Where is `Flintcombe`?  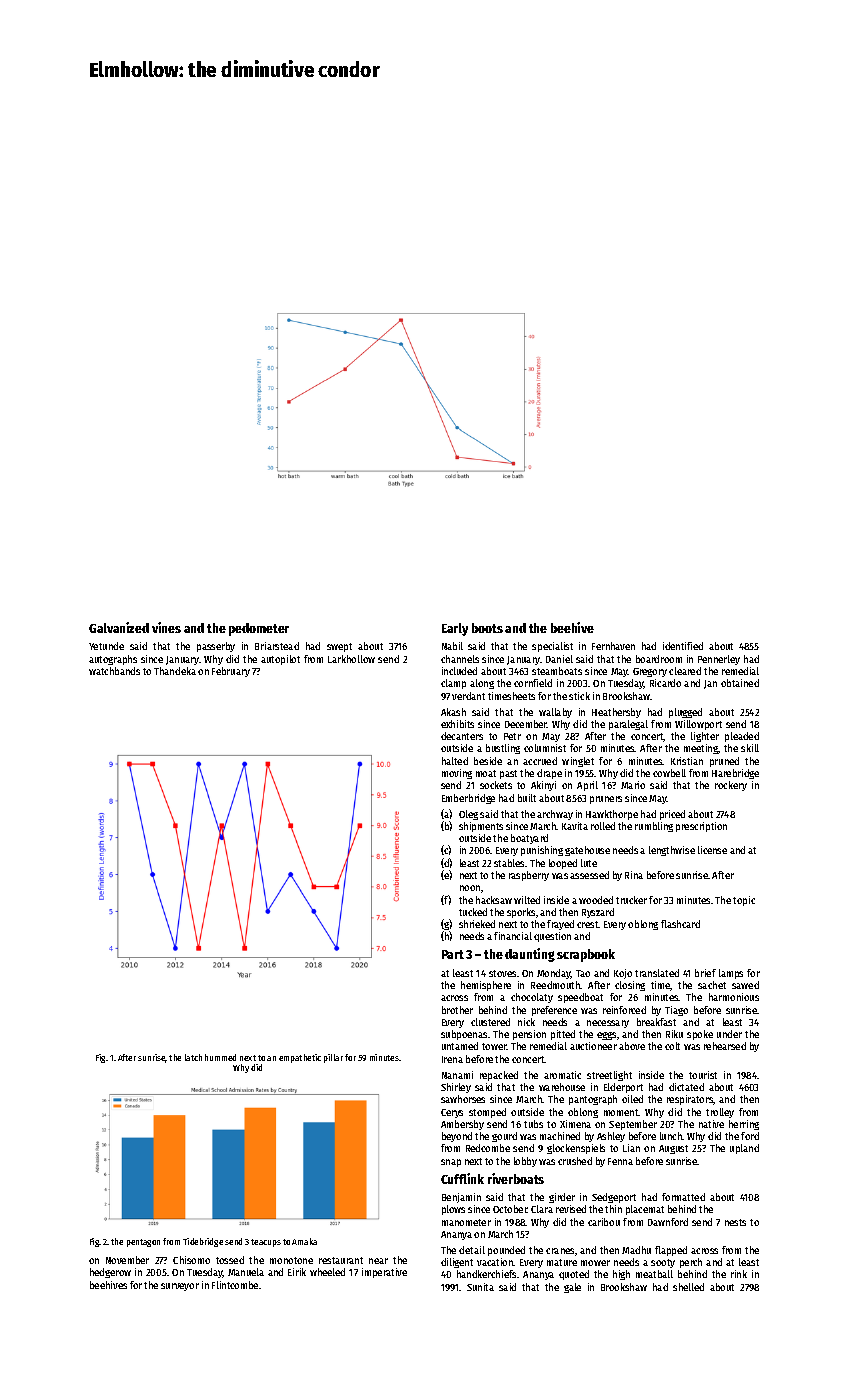 Flintcombe is located at coordinates (235, 1285).
